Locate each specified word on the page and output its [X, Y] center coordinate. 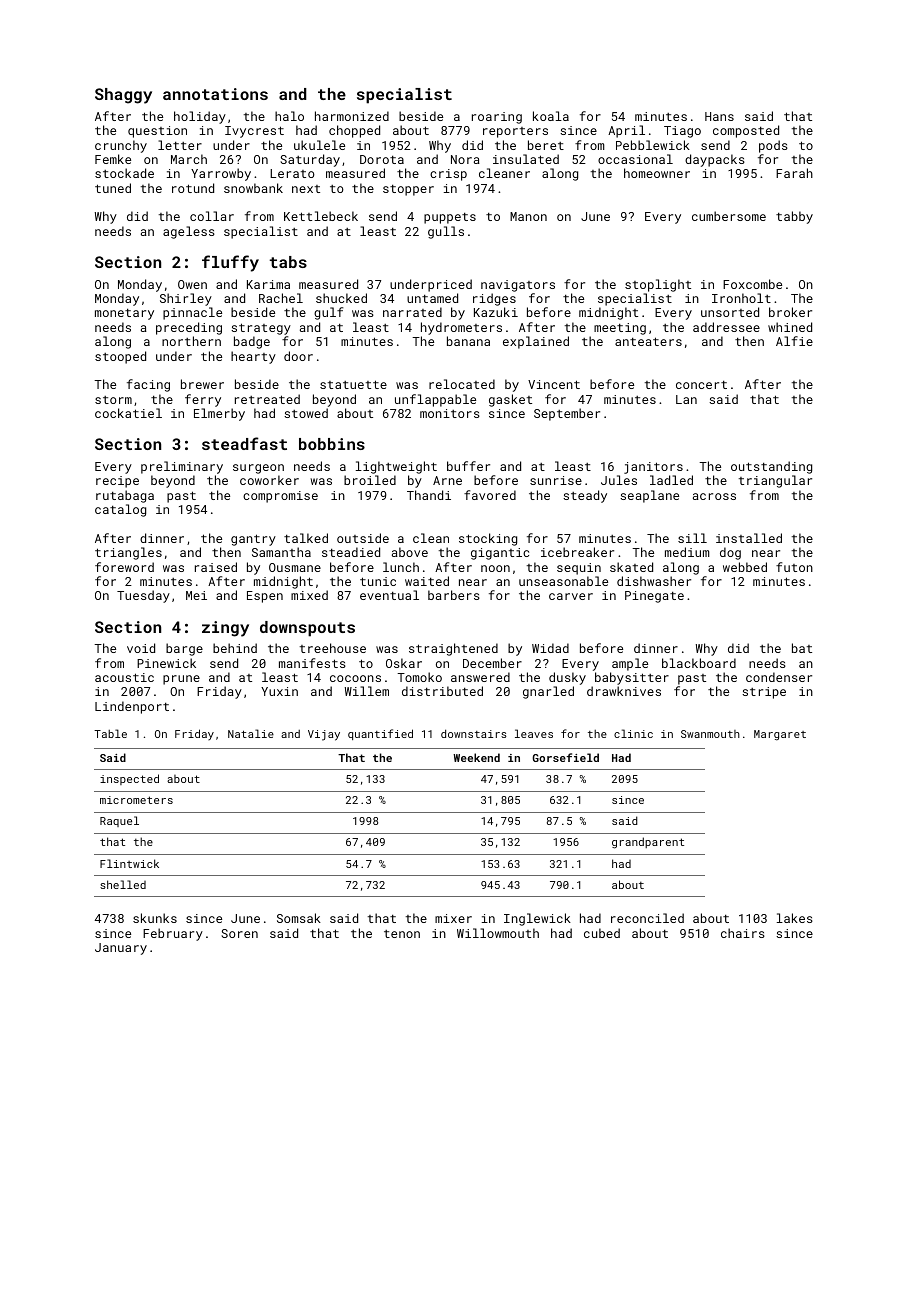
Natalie [251, 733]
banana [468, 341]
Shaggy [123, 96]
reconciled [647, 918]
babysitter [632, 678]
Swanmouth [710, 734]
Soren [239, 933]
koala [551, 116]
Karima [268, 284]
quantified [380, 734]
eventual [389, 595]
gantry [253, 540]
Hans [719, 116]
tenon [402, 934]
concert [701, 385]
